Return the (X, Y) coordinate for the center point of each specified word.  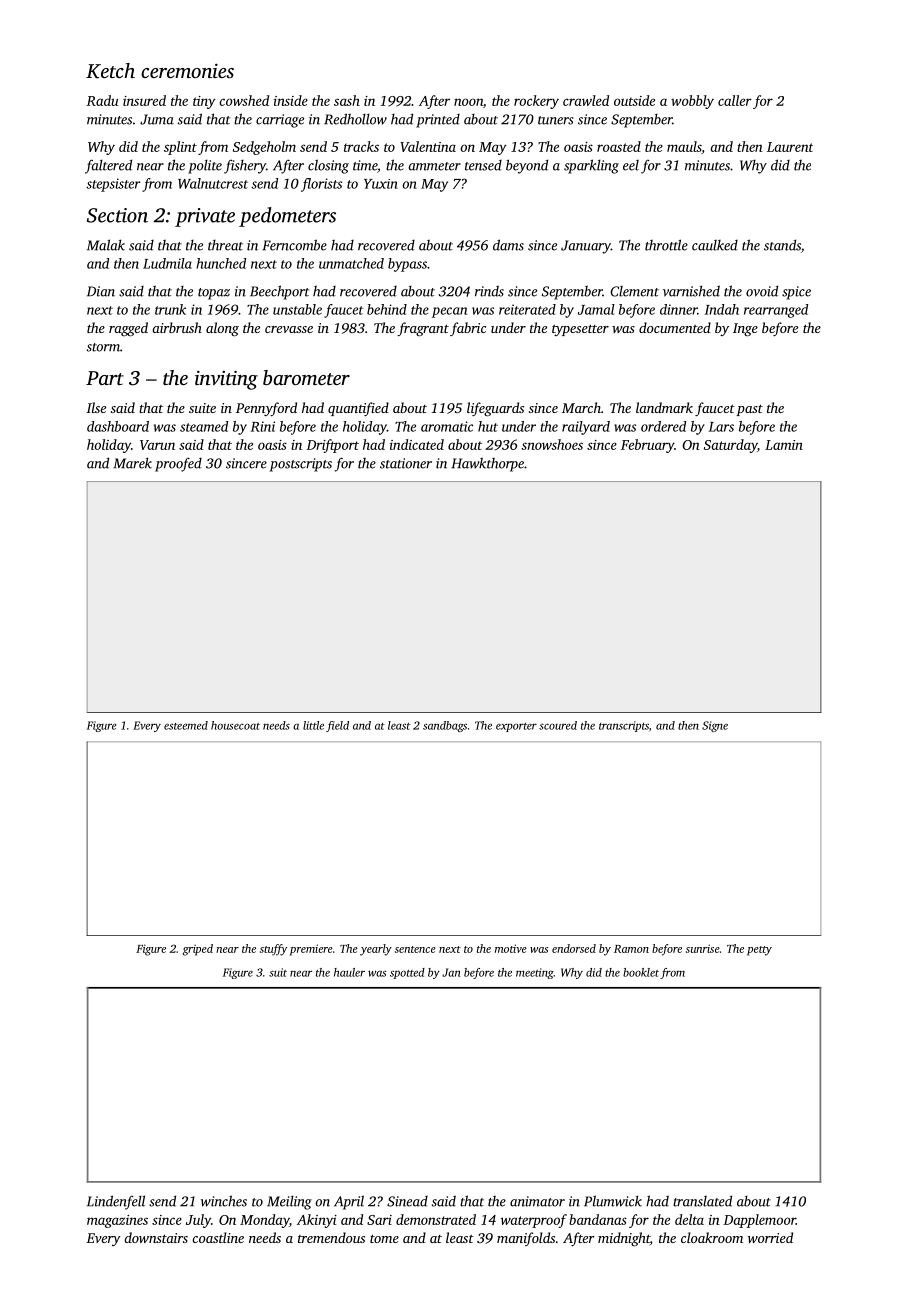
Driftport (332, 446)
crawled (586, 100)
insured (144, 100)
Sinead (407, 1201)
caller (735, 100)
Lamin (784, 445)
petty (759, 951)
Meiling (289, 1202)
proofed (178, 464)
